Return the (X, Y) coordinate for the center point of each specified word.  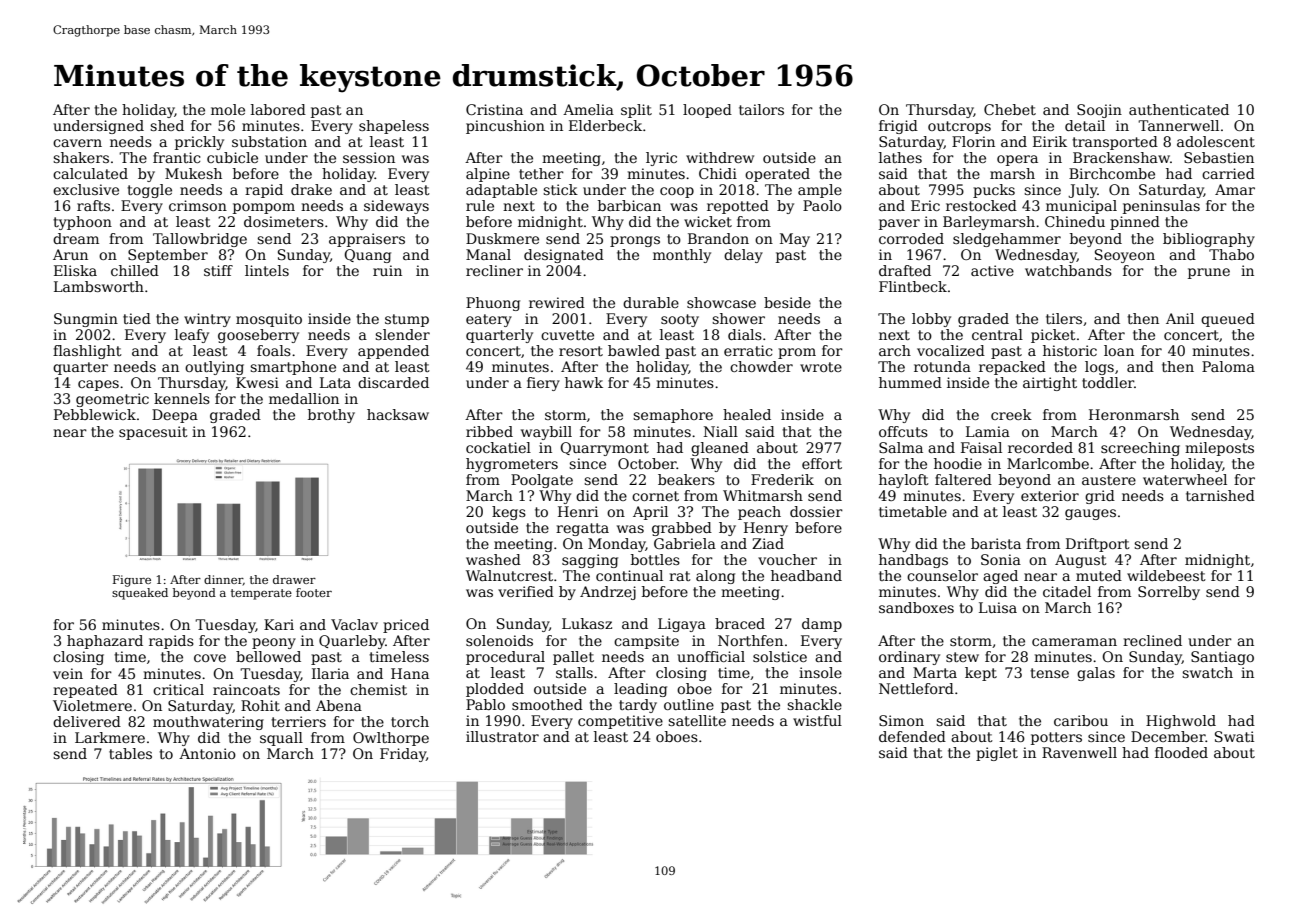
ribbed (489, 431)
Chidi (718, 173)
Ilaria (330, 673)
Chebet (1010, 109)
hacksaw (398, 414)
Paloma (1228, 366)
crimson (198, 205)
